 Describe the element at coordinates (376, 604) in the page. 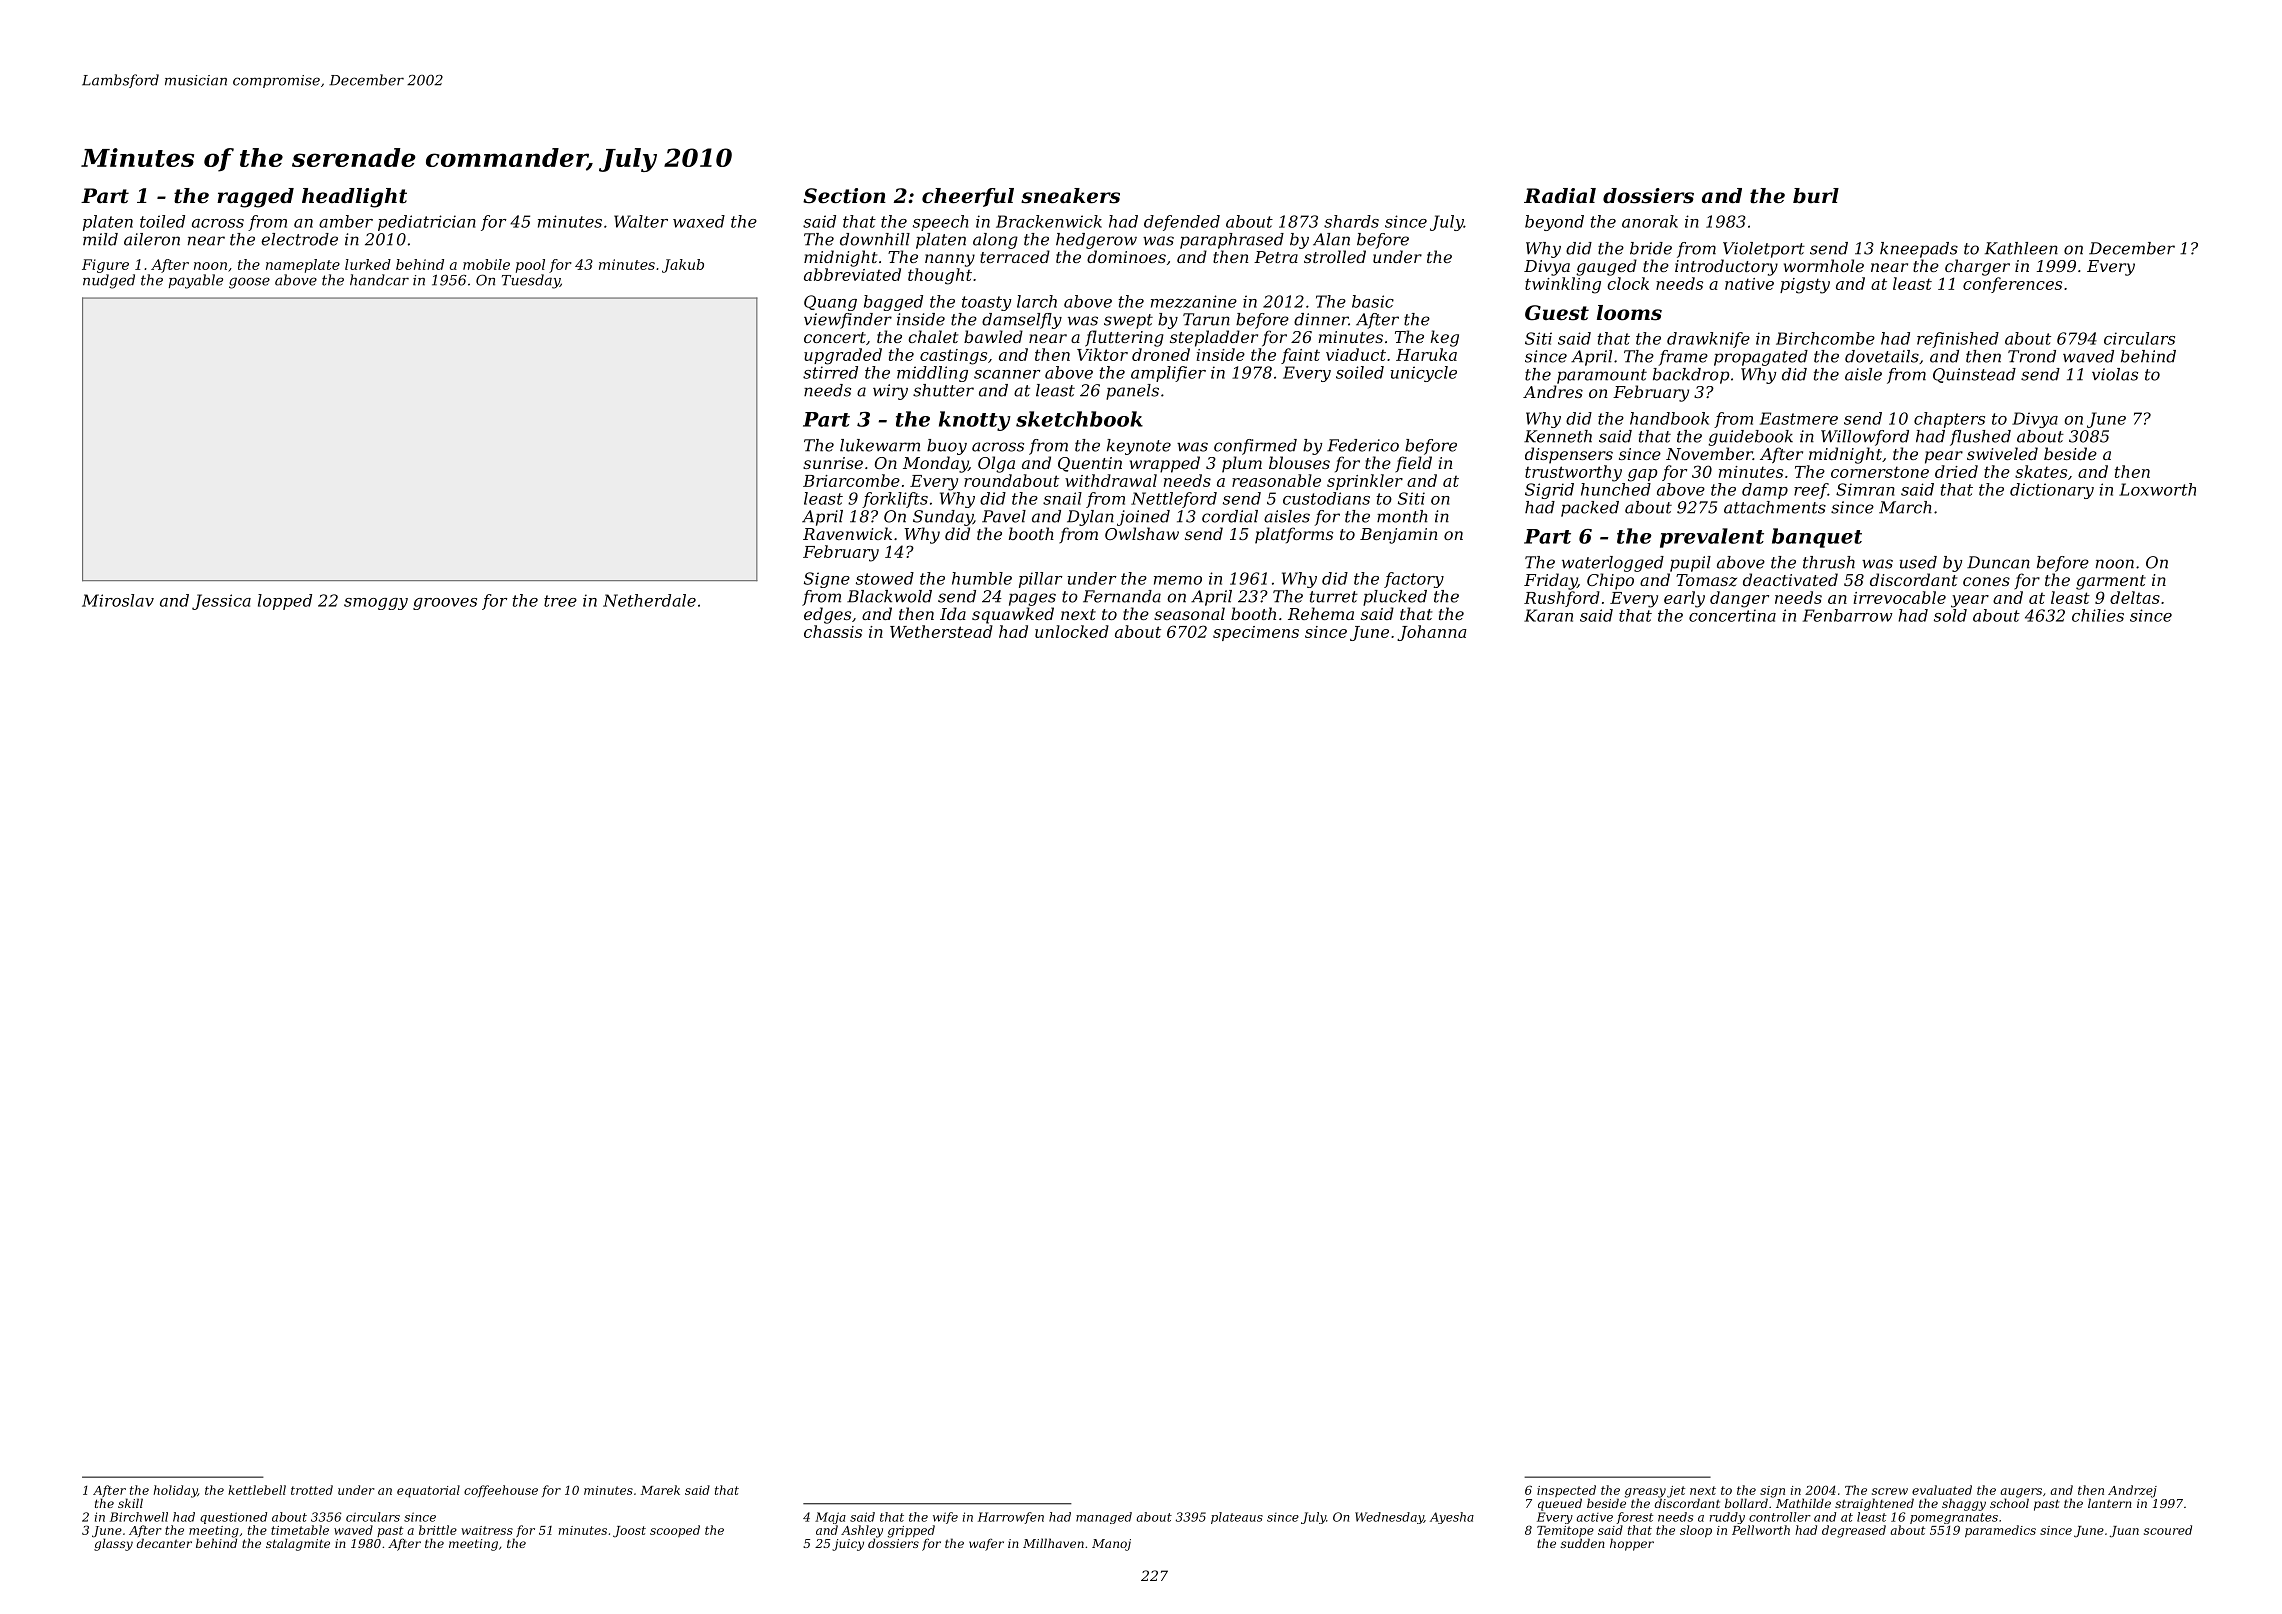

I see `smoggy` at that location.
